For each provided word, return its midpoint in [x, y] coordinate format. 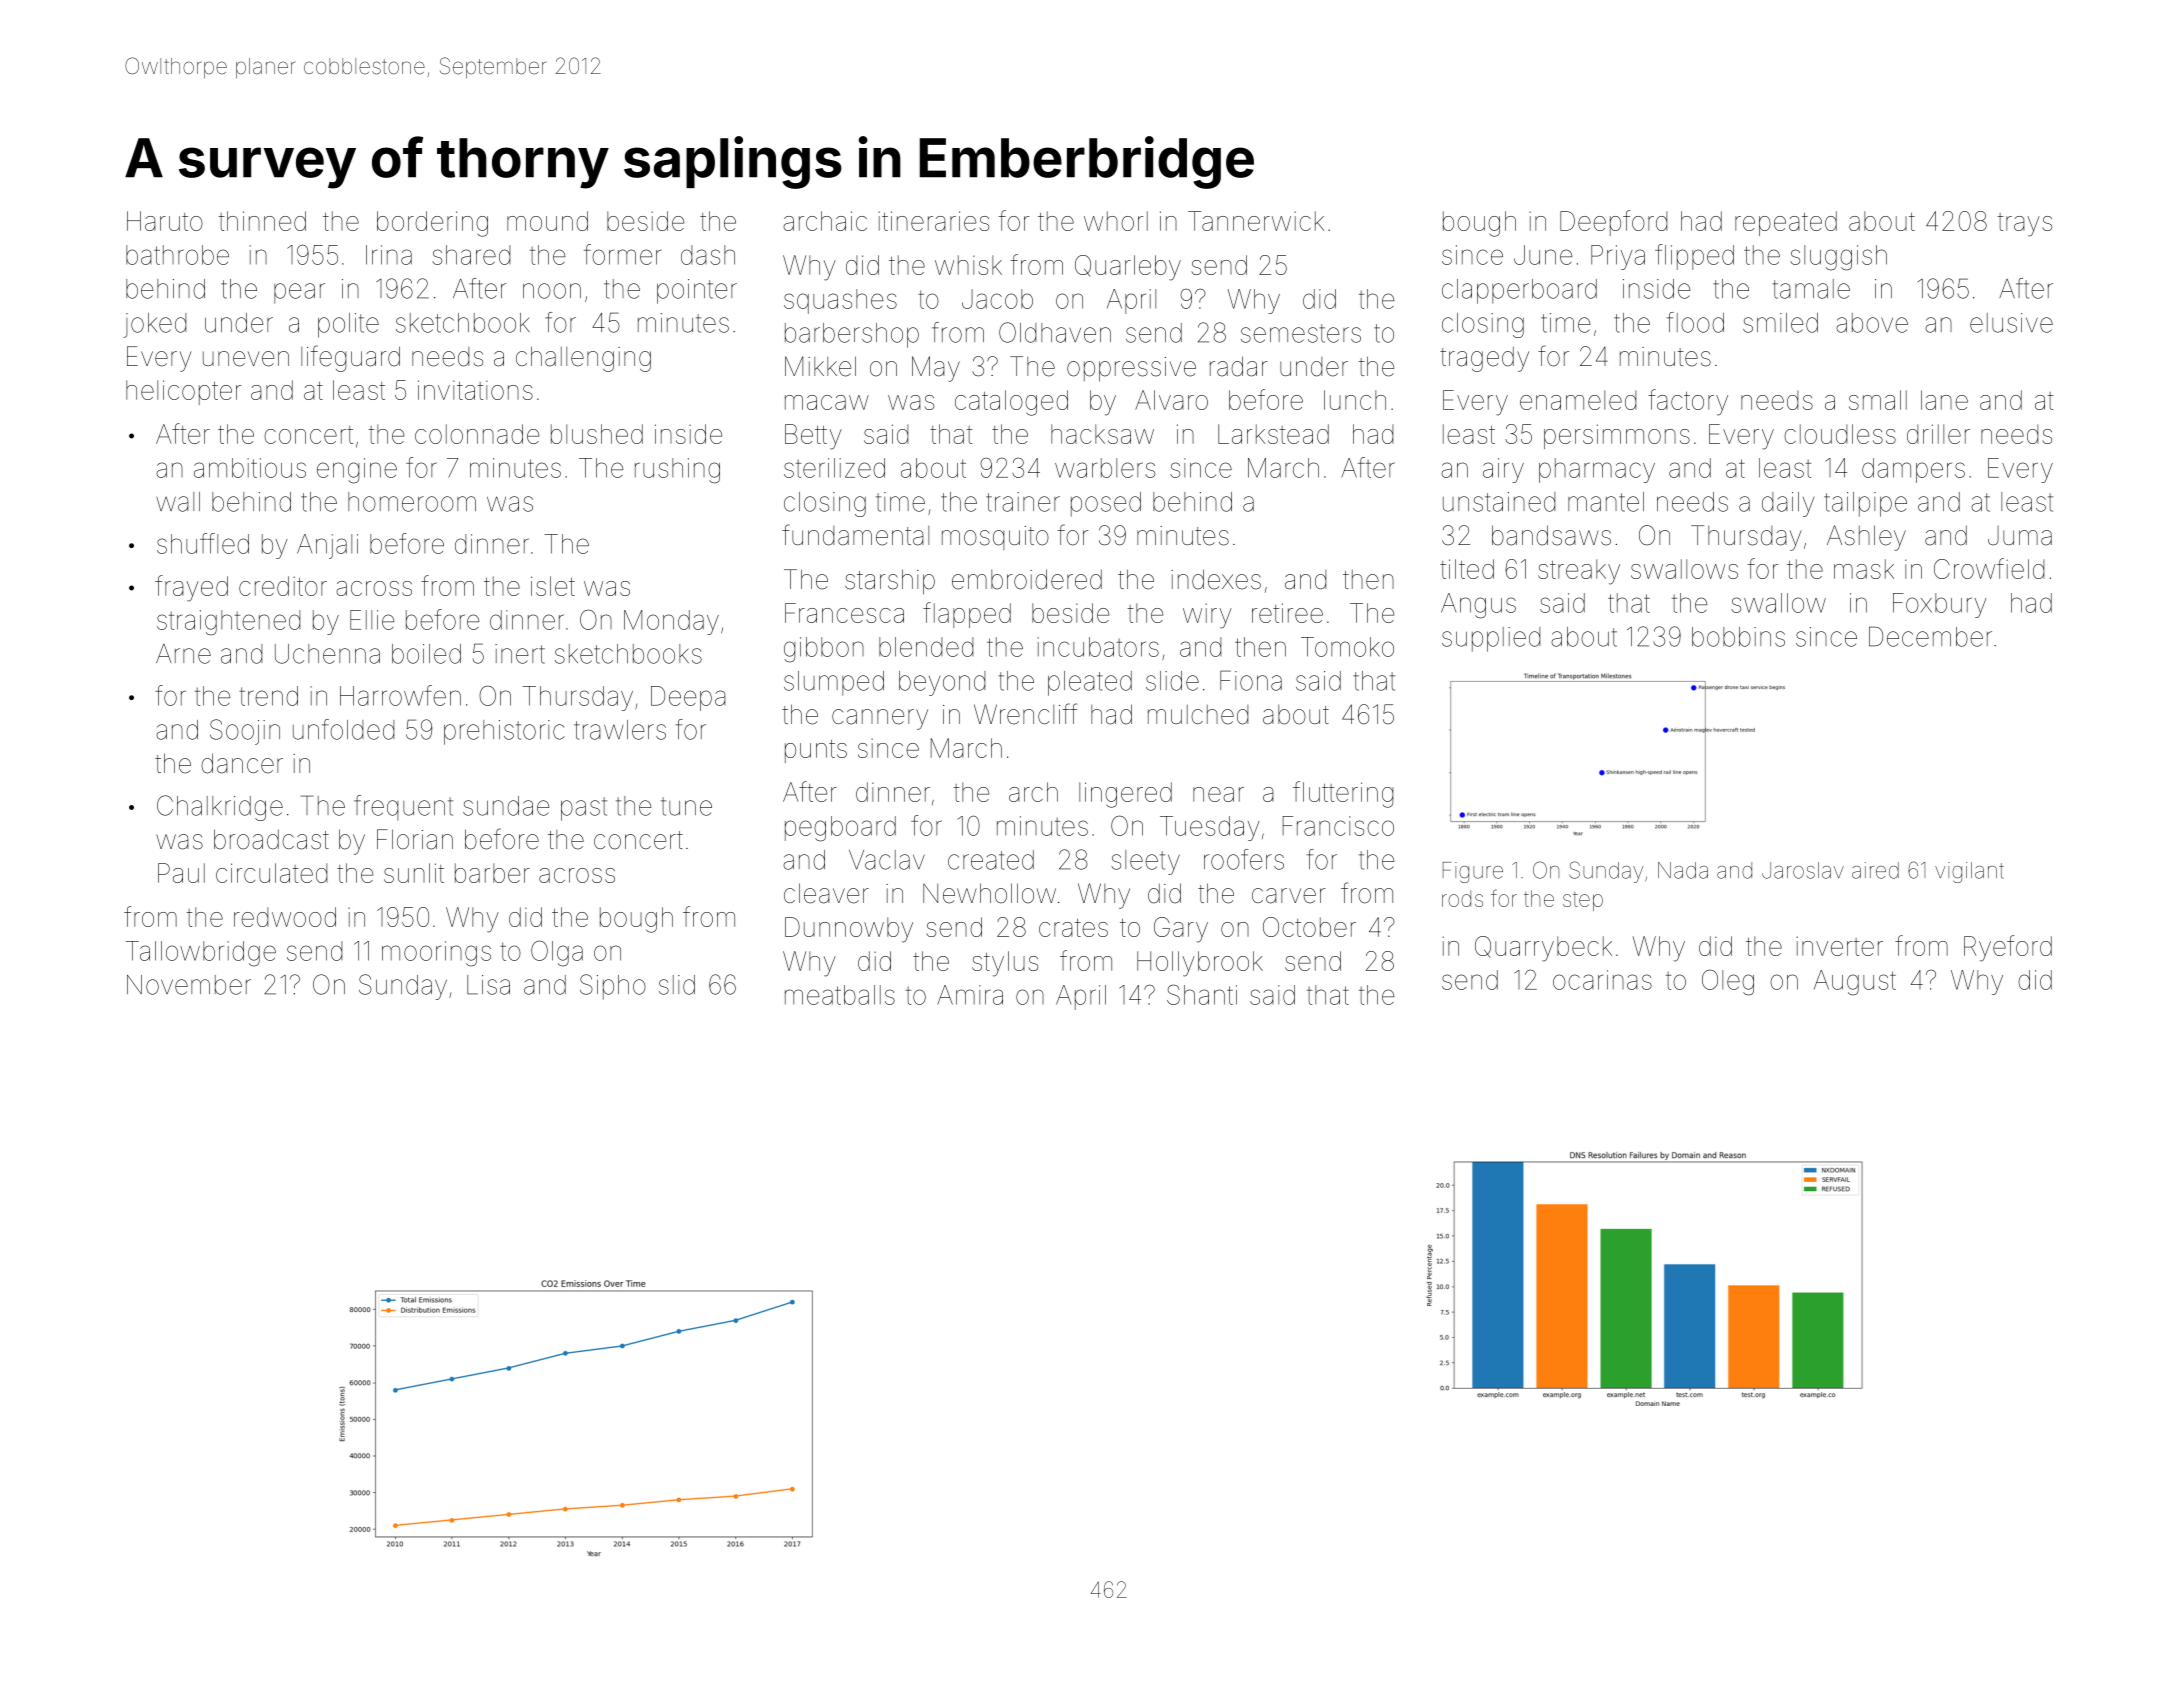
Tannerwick [1256, 221]
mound [547, 221]
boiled [426, 654]
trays [2025, 225]
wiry [1207, 616]
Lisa [488, 985]
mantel [1606, 502]
